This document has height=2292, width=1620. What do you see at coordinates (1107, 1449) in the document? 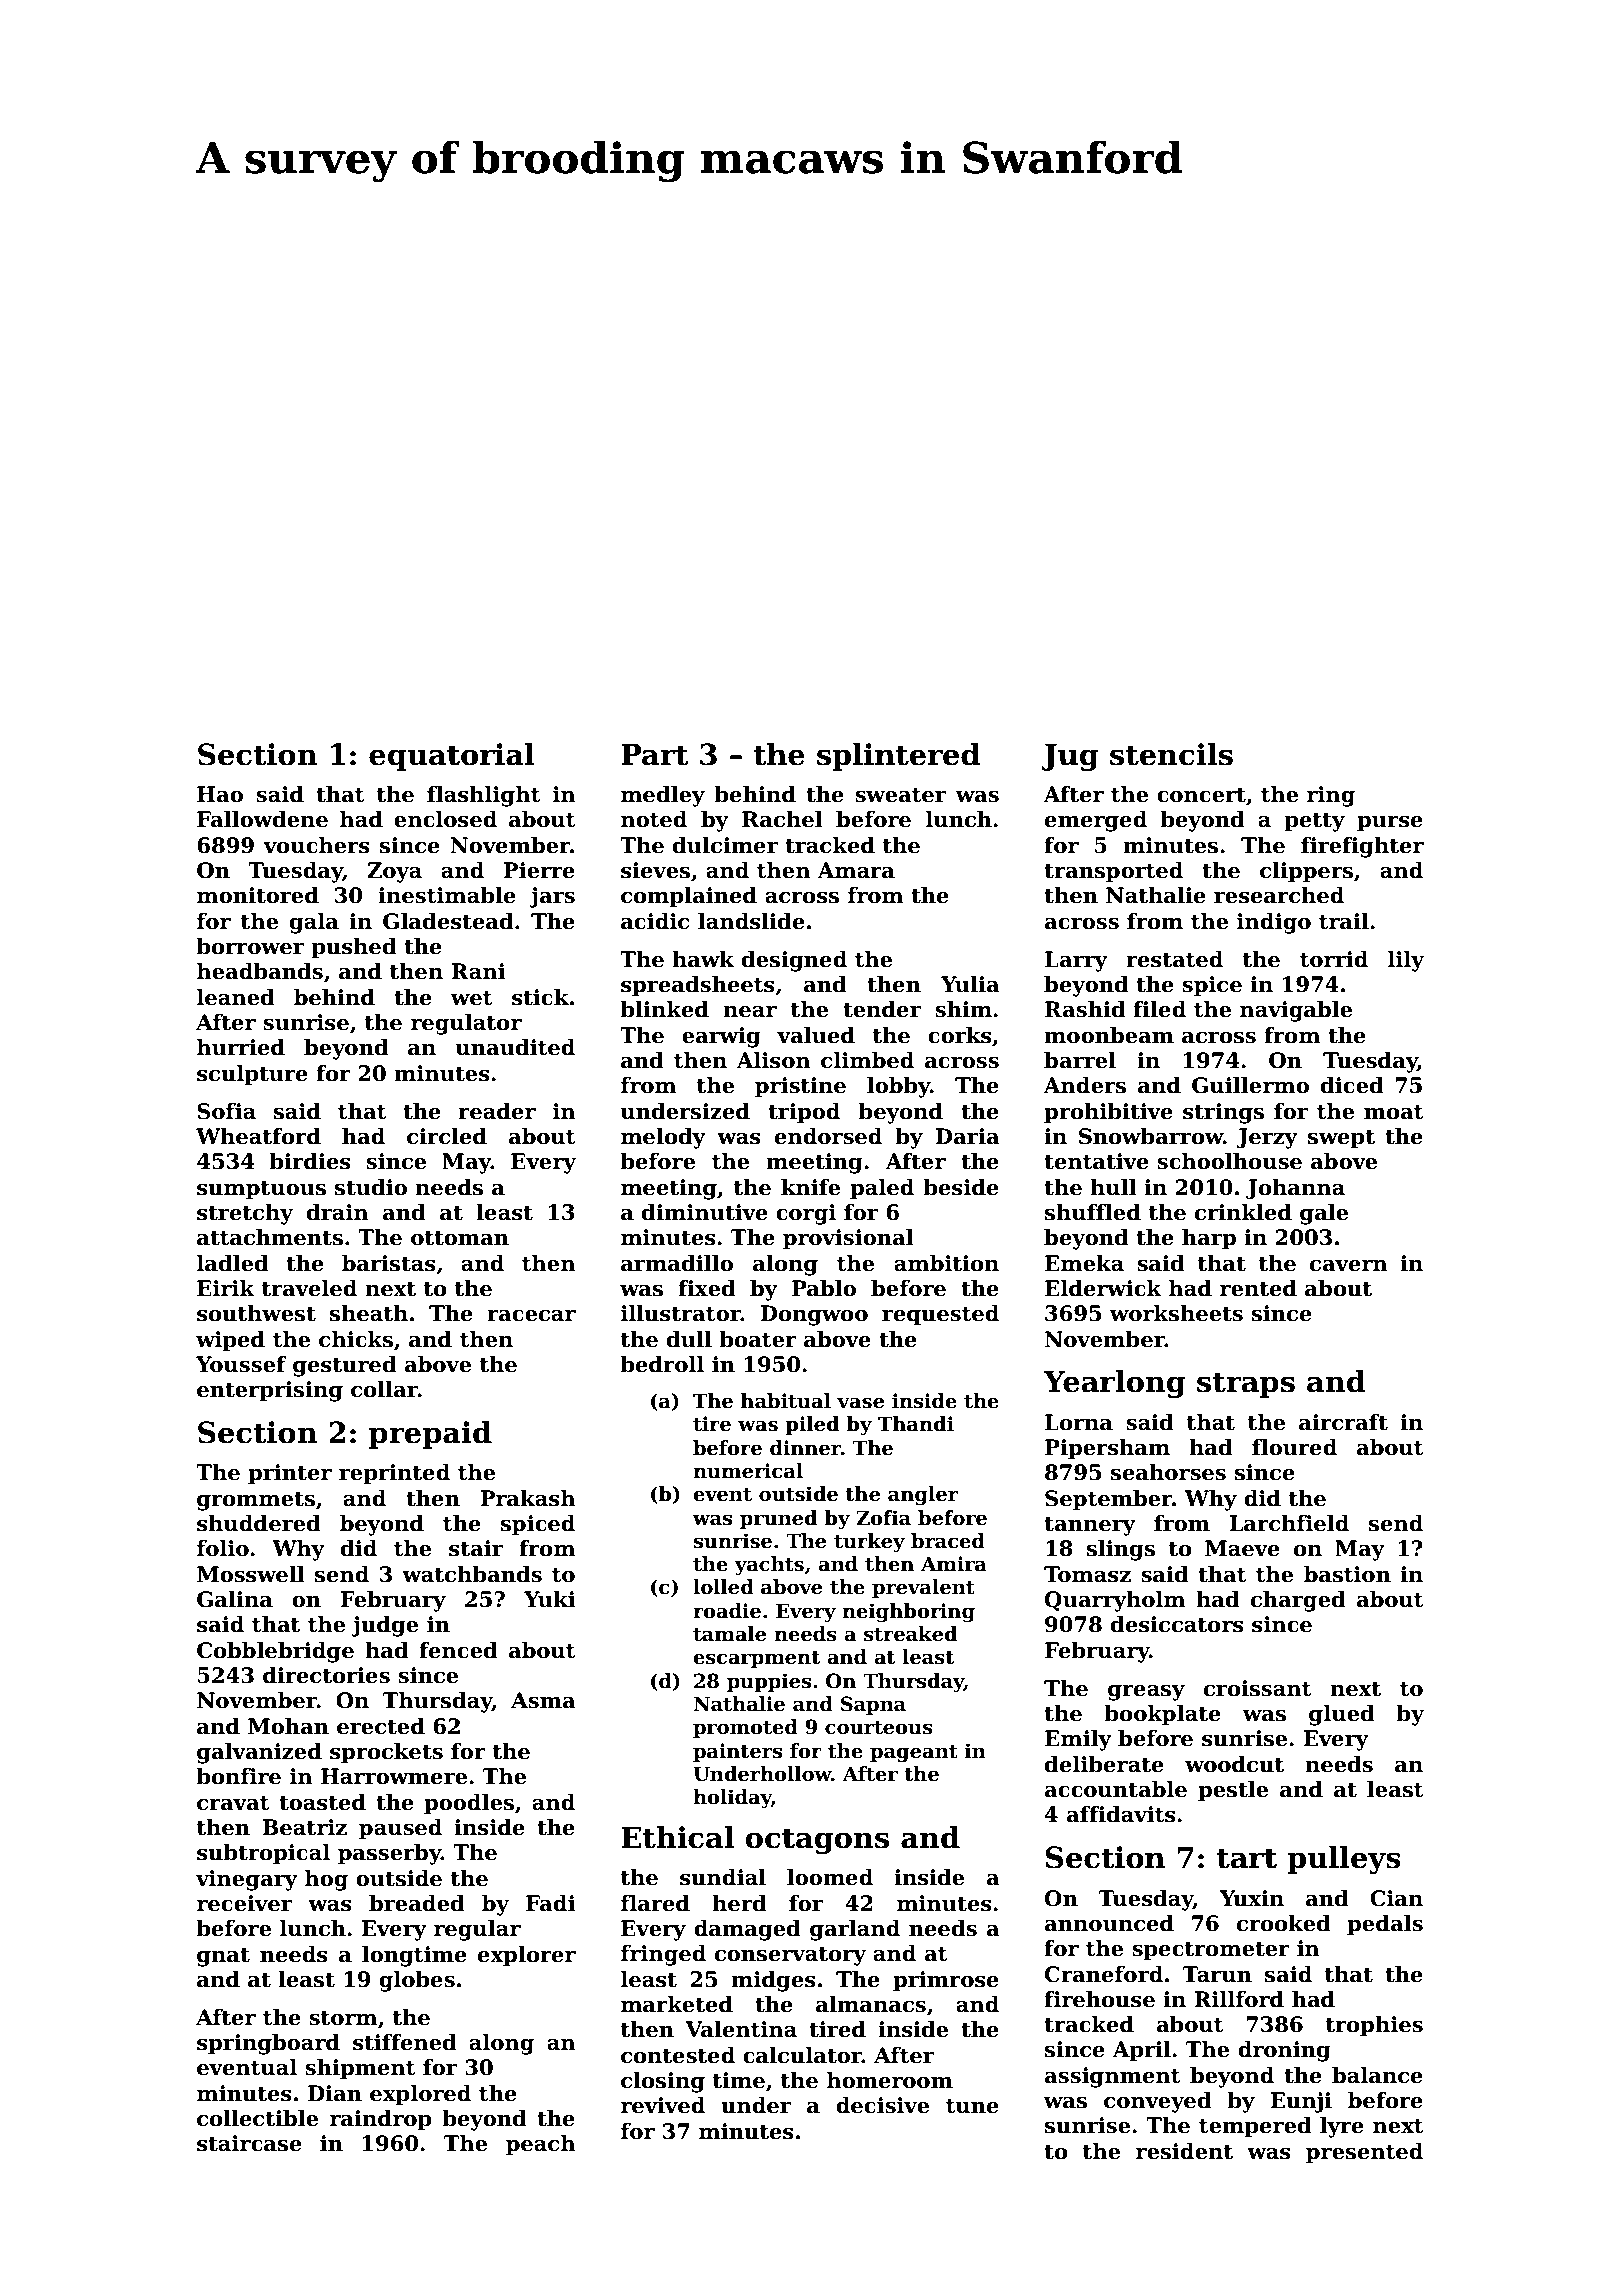
I see `Pipersham` at bounding box center [1107, 1449].
